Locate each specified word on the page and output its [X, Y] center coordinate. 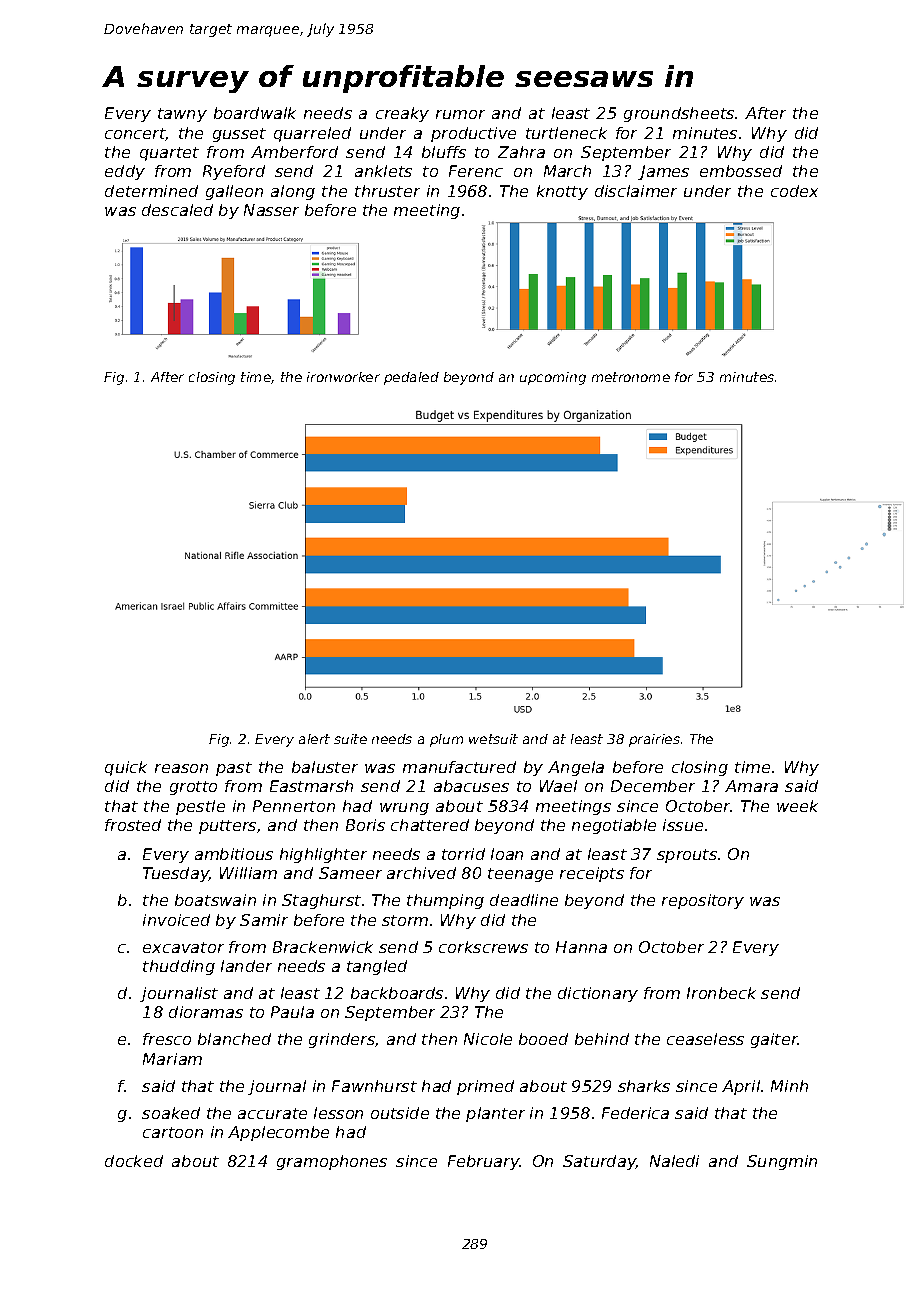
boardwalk [255, 113]
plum [446, 740]
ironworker [343, 377]
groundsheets [679, 114]
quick [126, 768]
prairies [654, 740]
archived [421, 873]
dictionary [598, 994]
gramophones [332, 1162]
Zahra [521, 152]
